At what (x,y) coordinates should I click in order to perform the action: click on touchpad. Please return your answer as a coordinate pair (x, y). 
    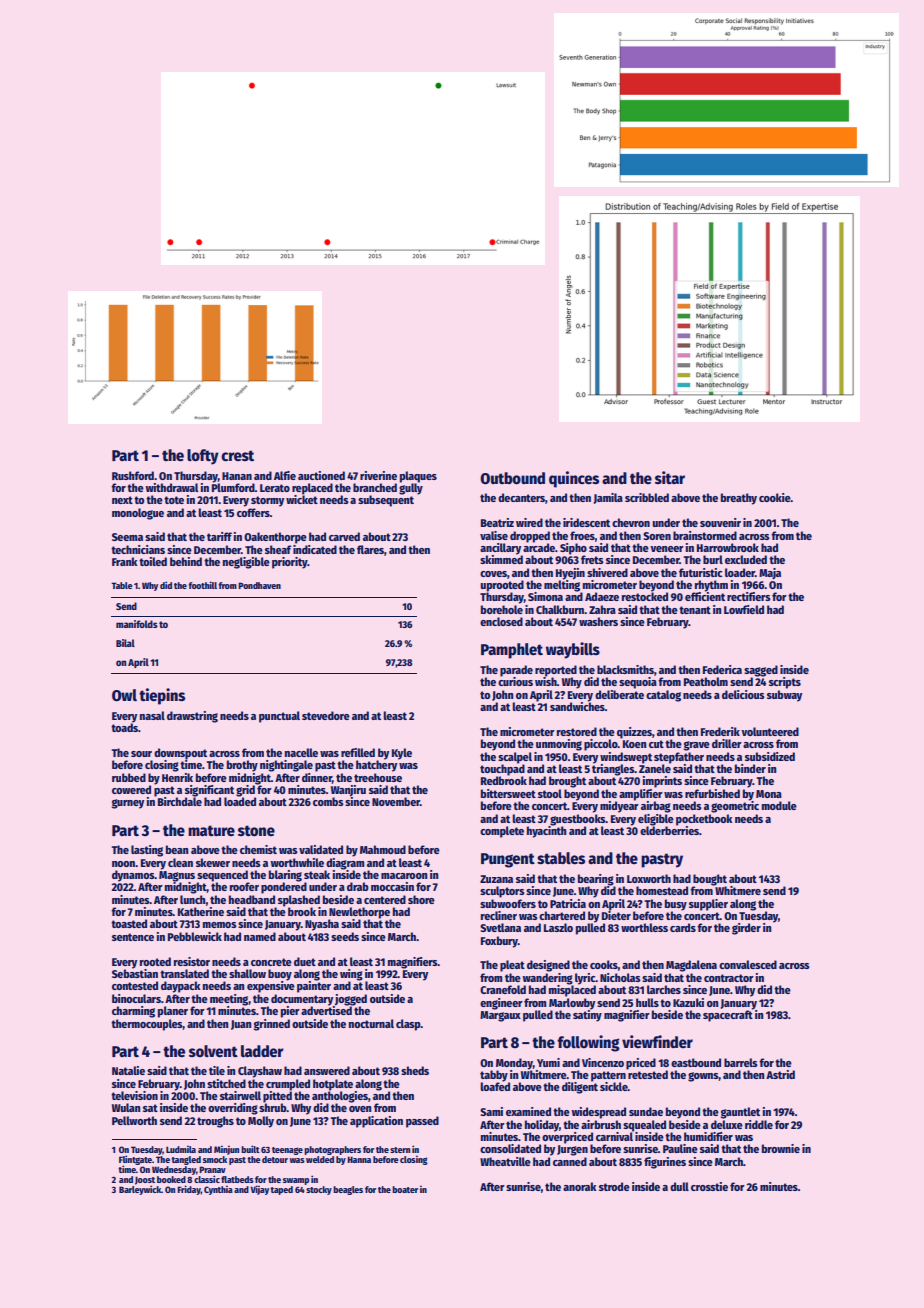
    Looking at the image, I should click on (502, 770).
